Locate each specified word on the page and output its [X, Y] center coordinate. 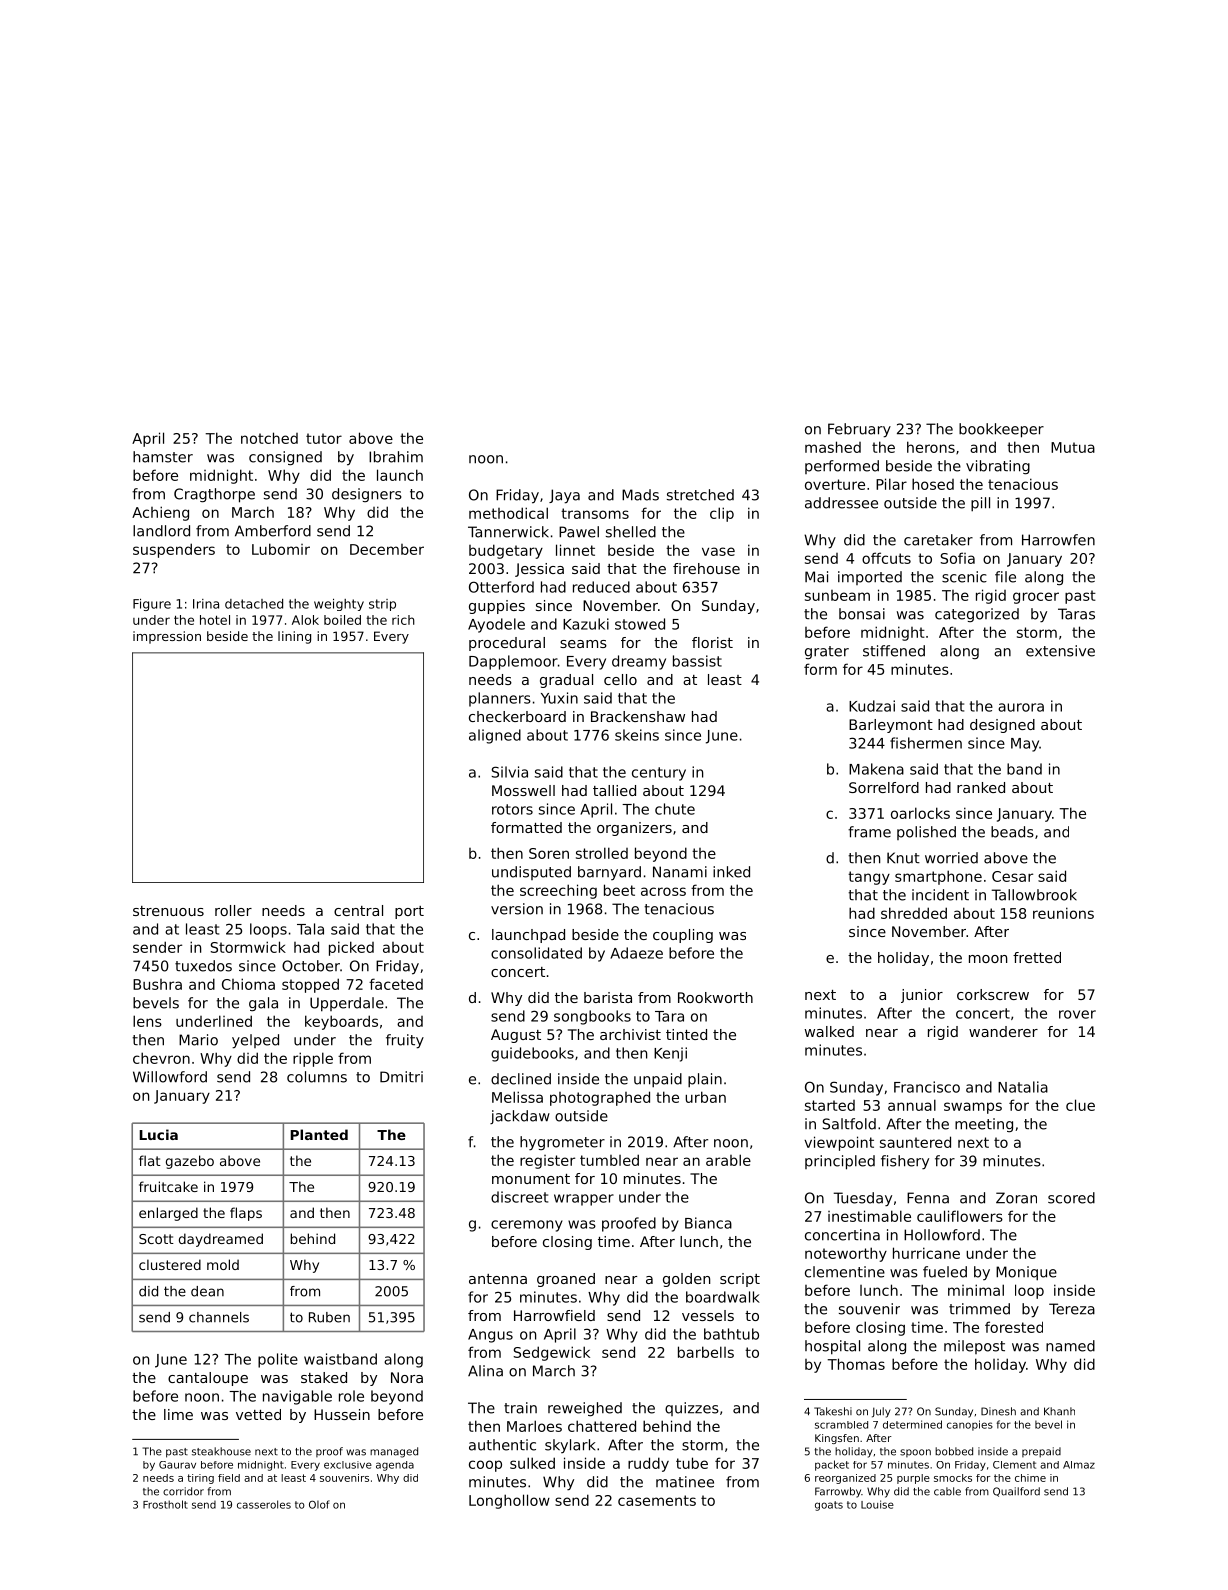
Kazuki [586, 624]
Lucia [158, 1134]
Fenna [928, 1198]
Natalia [1023, 1087]
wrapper [584, 1200]
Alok [305, 620]
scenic [964, 577]
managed [394, 1452]
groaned [566, 1280]
